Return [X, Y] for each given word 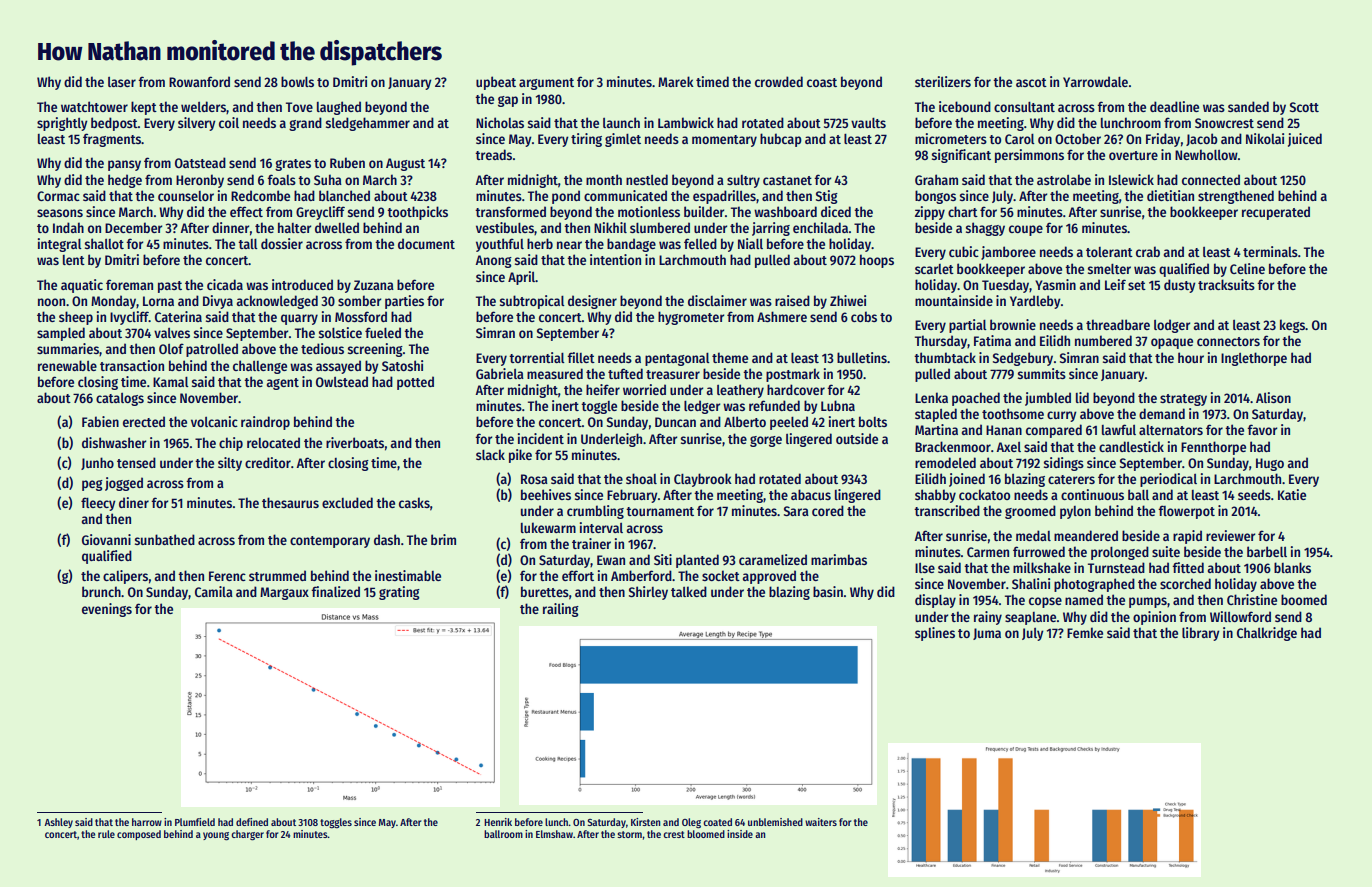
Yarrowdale [1095, 81]
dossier [282, 243]
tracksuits [1226, 284]
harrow [147, 822]
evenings [107, 610]
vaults [868, 123]
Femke [1085, 632]
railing [561, 610]
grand [305, 124]
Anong [494, 261]
